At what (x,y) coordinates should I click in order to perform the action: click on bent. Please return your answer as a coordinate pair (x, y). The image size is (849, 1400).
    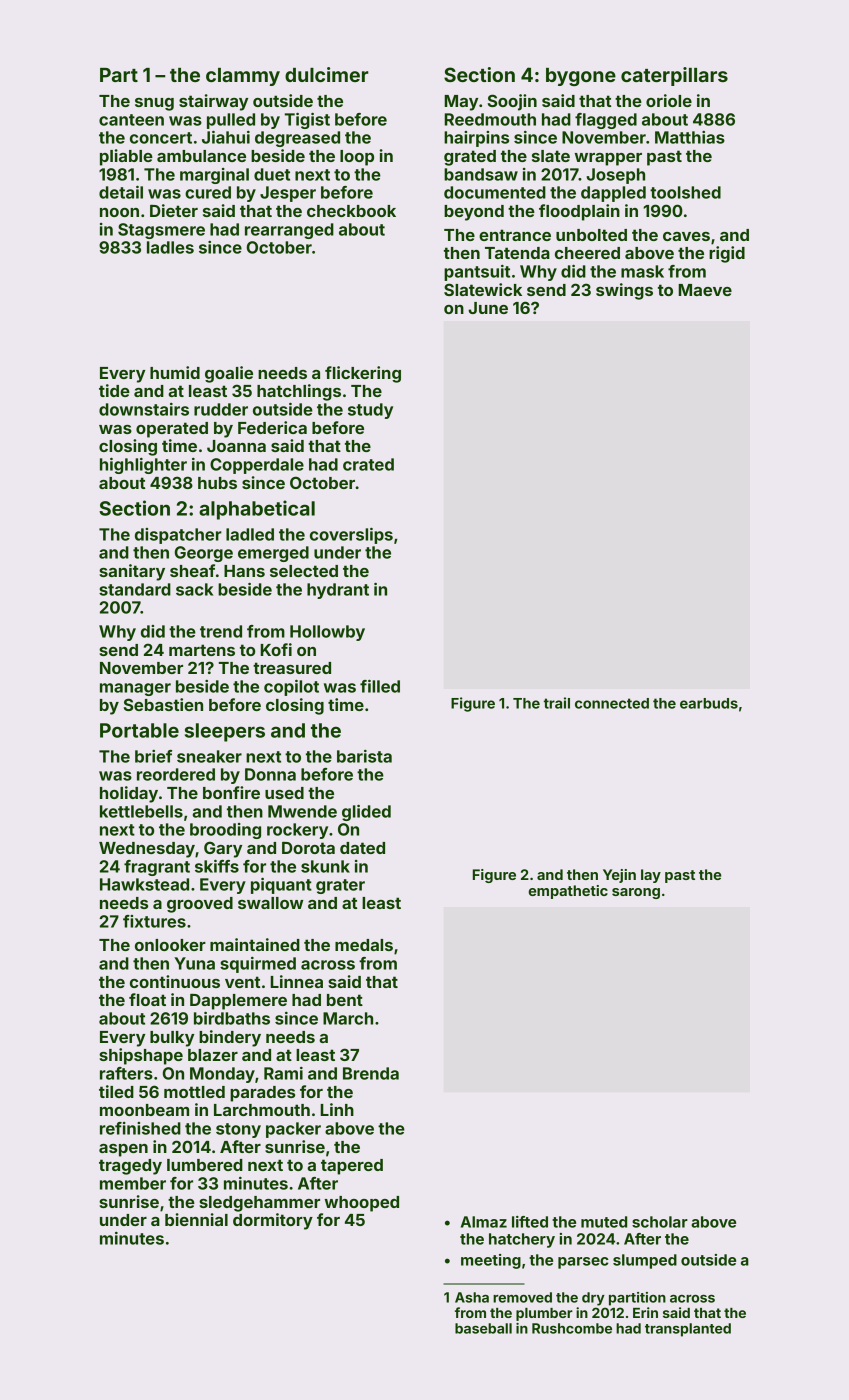
    Looking at the image, I should click on (345, 1000).
